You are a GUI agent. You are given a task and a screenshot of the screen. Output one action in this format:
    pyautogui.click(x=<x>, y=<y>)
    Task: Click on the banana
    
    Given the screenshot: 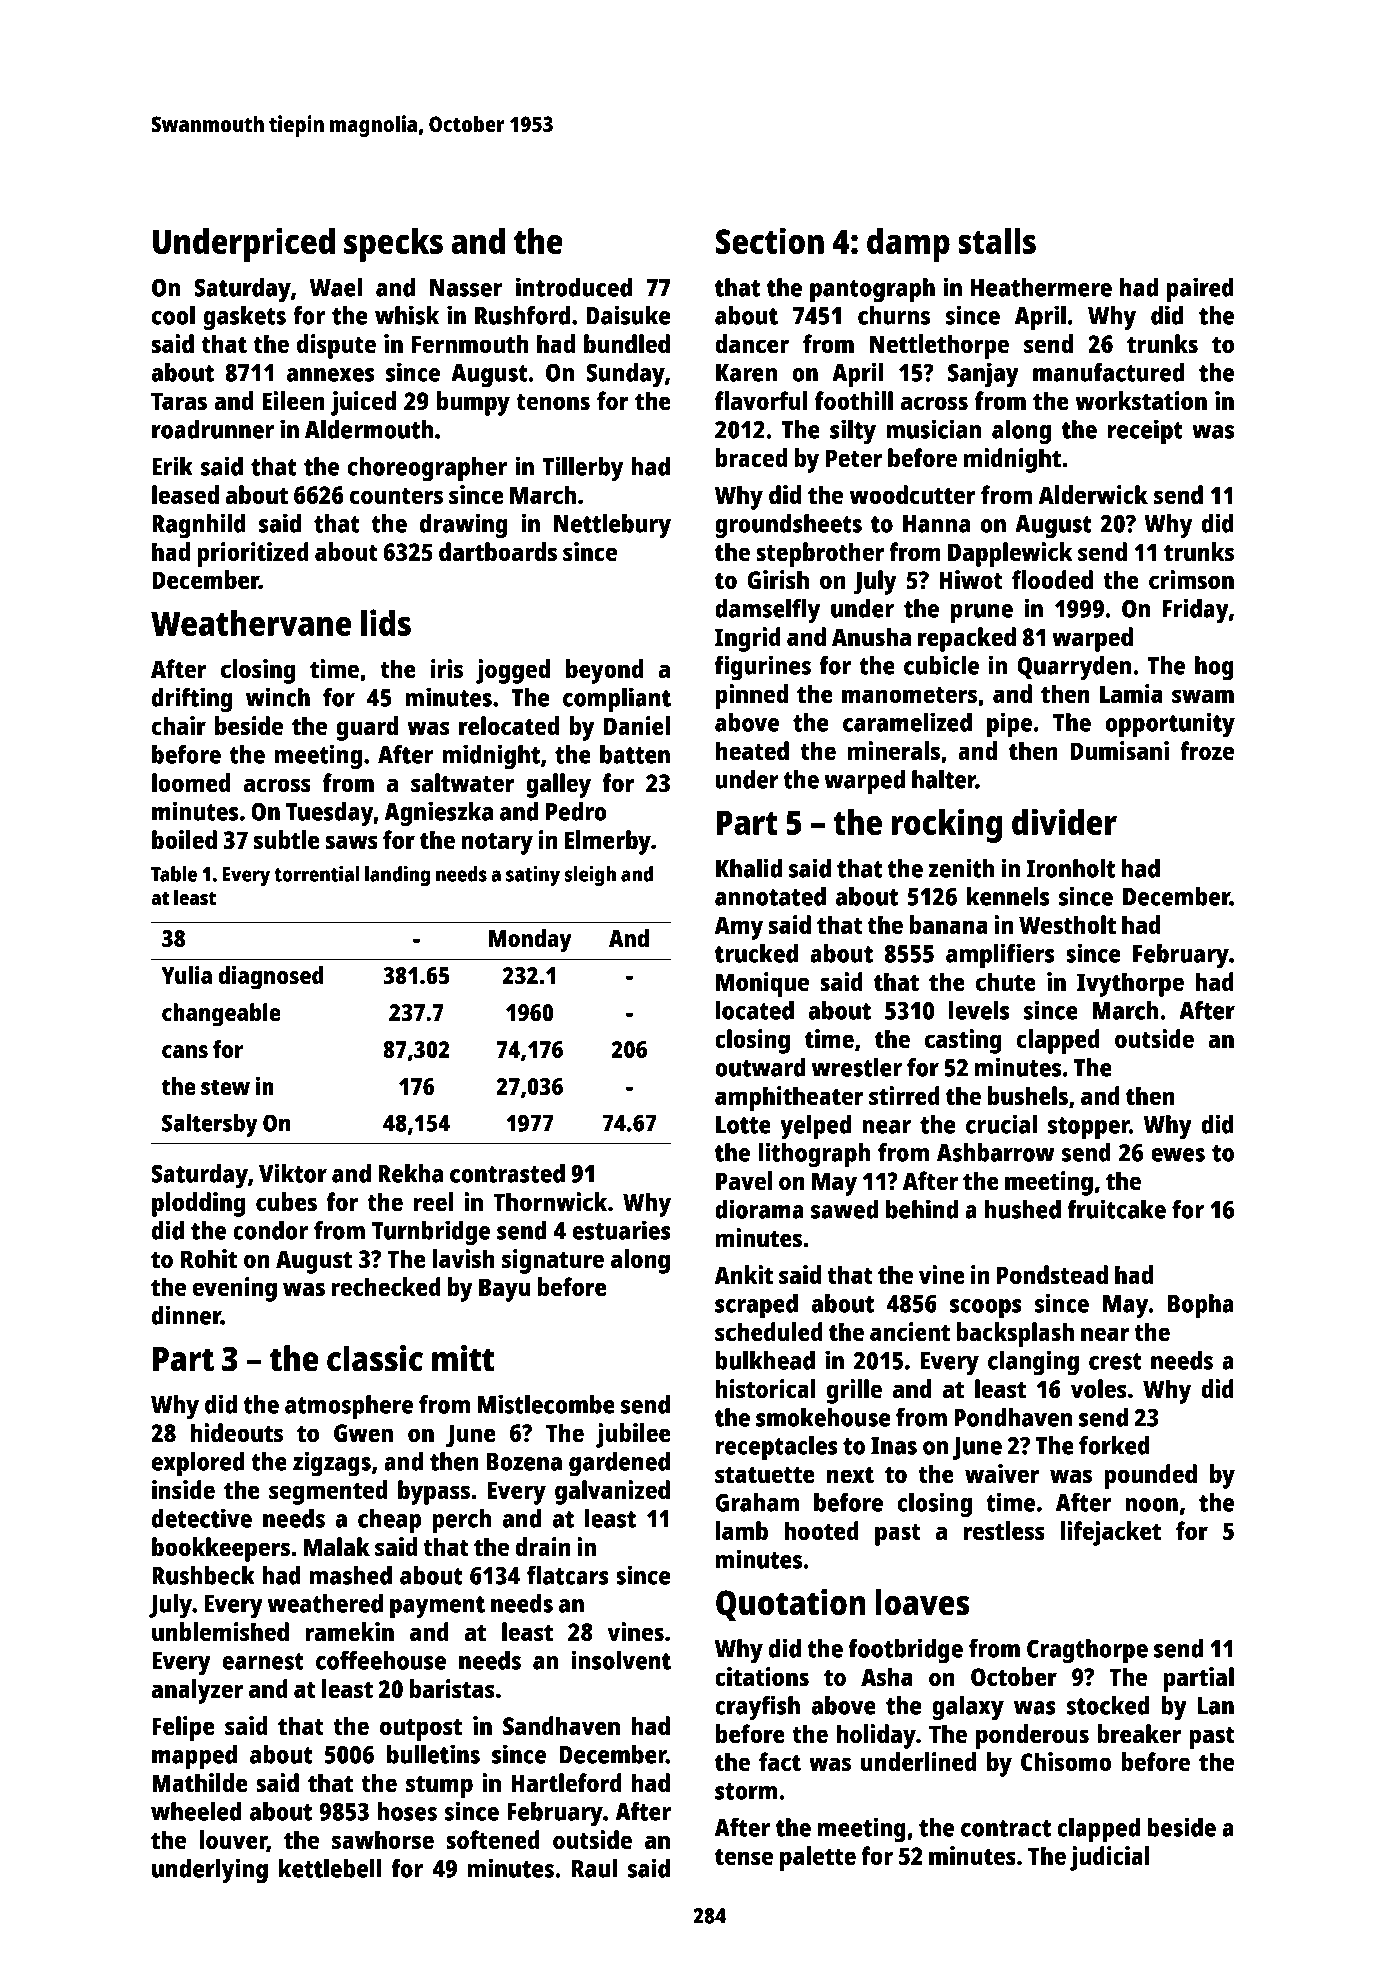 What is the action you would take?
    pyautogui.click(x=948, y=924)
